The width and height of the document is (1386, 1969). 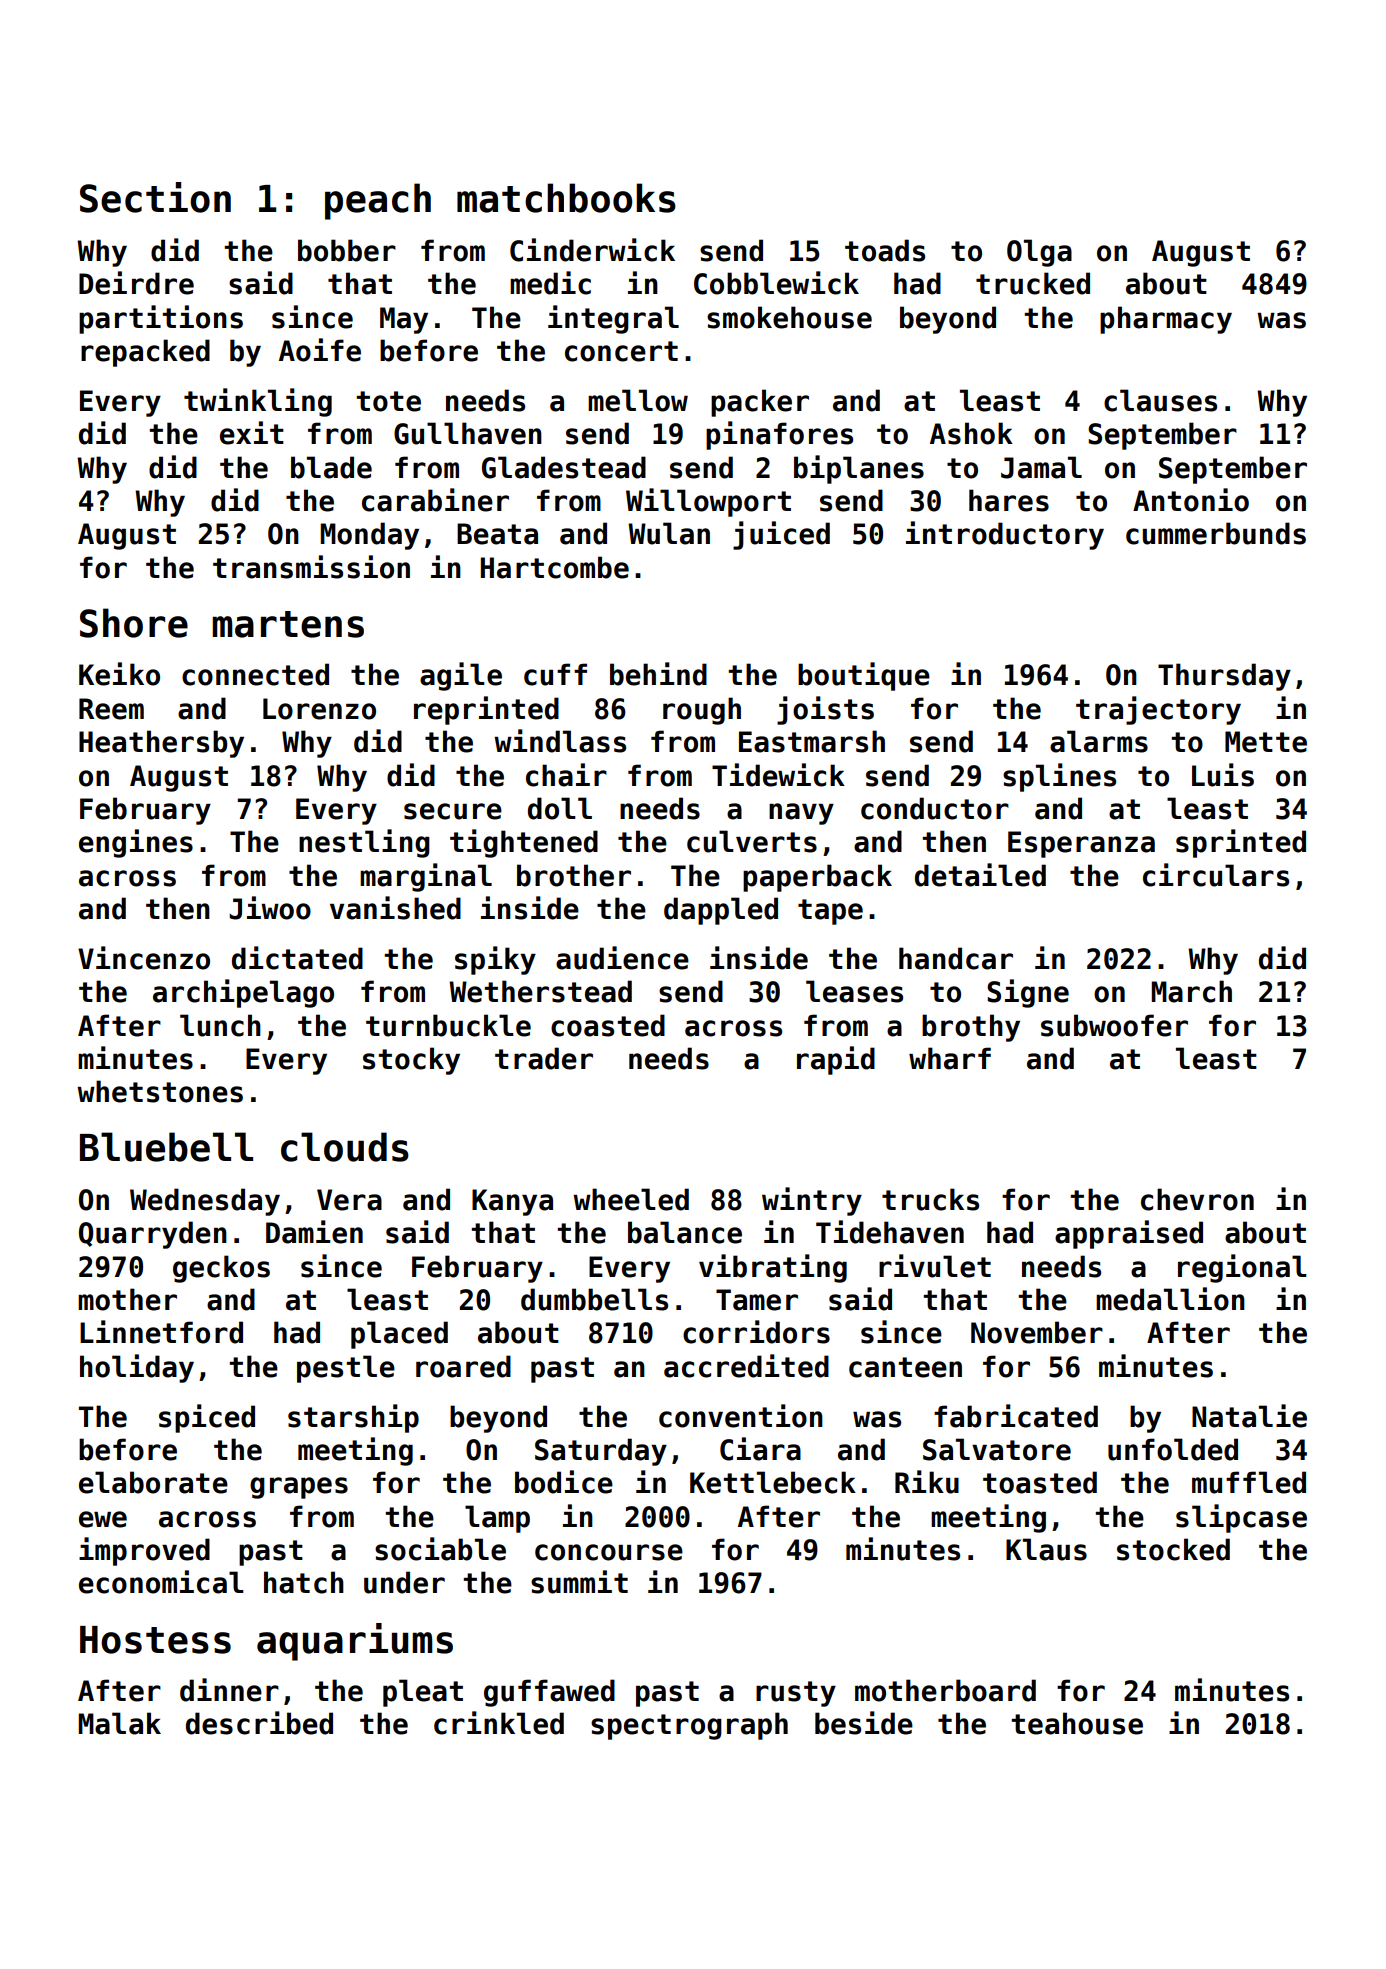 I want to click on spectrograph, so click(x=689, y=1726).
